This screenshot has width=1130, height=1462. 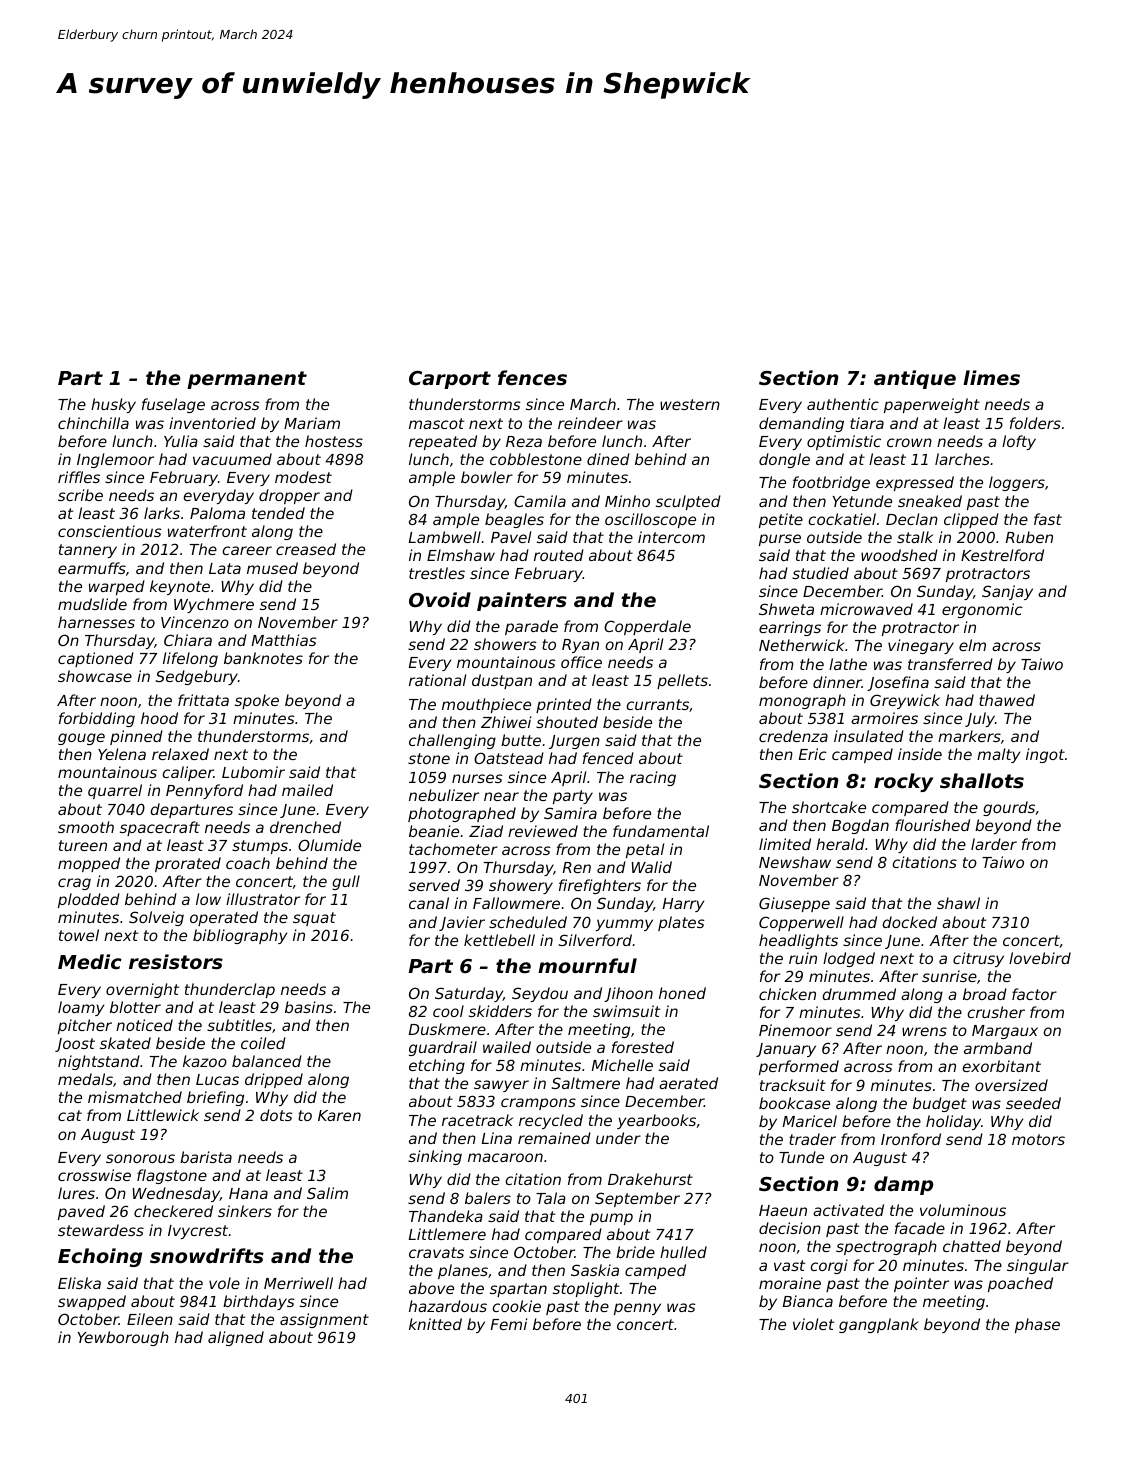 What do you see at coordinates (450, 380) in the screenshot?
I see `Carport` at bounding box center [450, 380].
